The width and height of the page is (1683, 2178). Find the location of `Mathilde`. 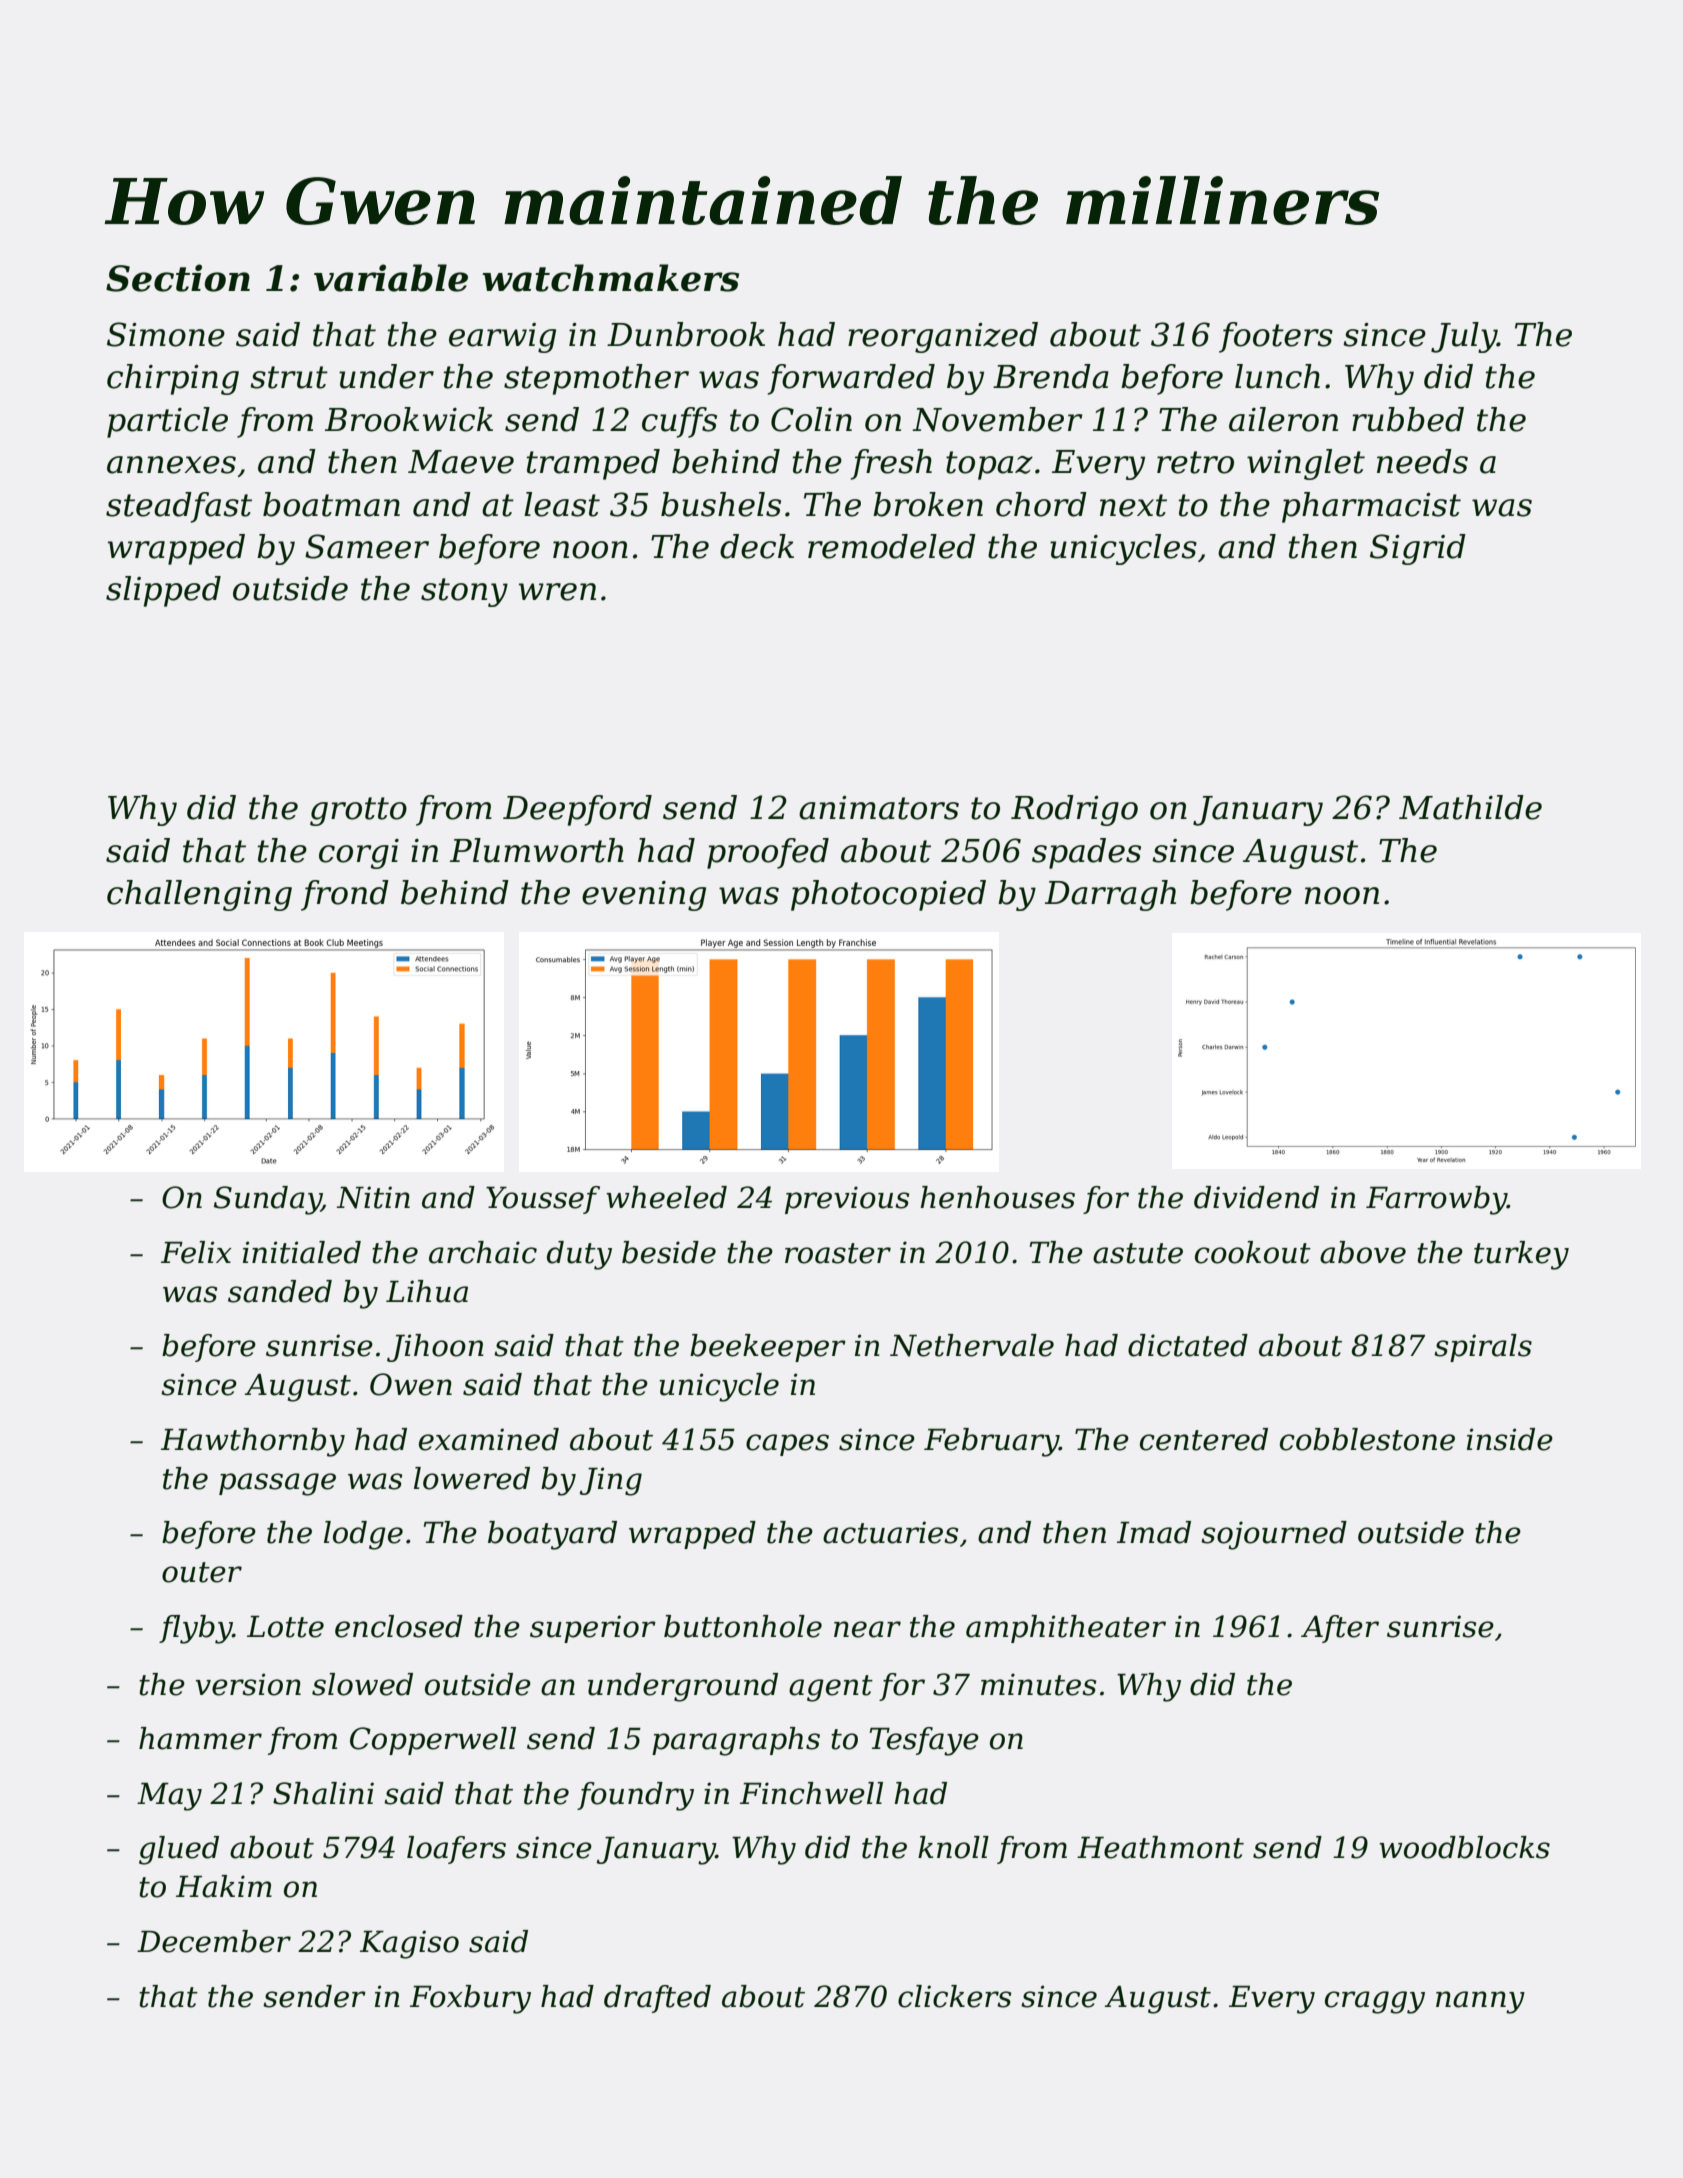

Mathilde is located at coordinates (1470, 807).
